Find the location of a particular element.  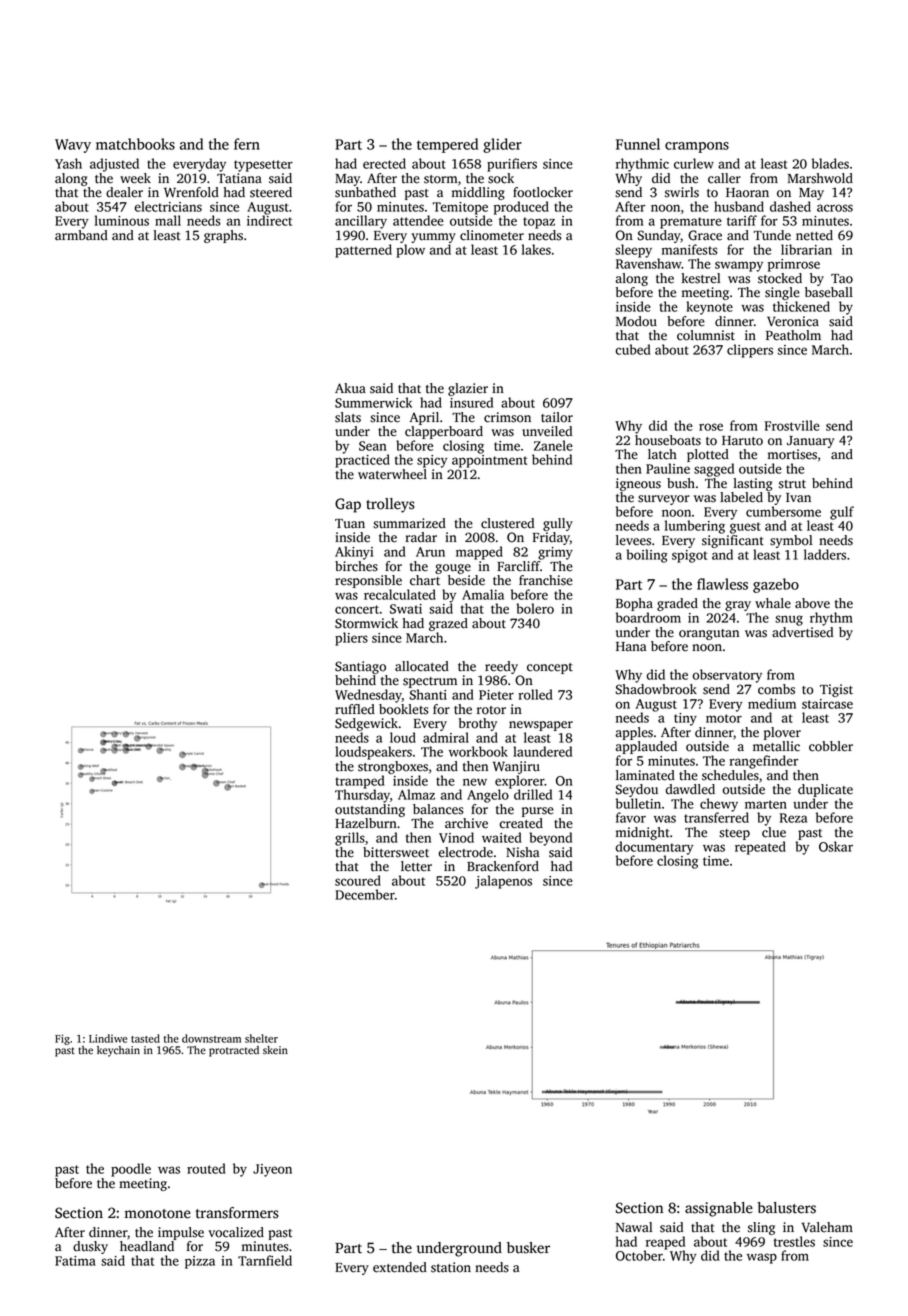

tramped is located at coordinates (360, 782).
